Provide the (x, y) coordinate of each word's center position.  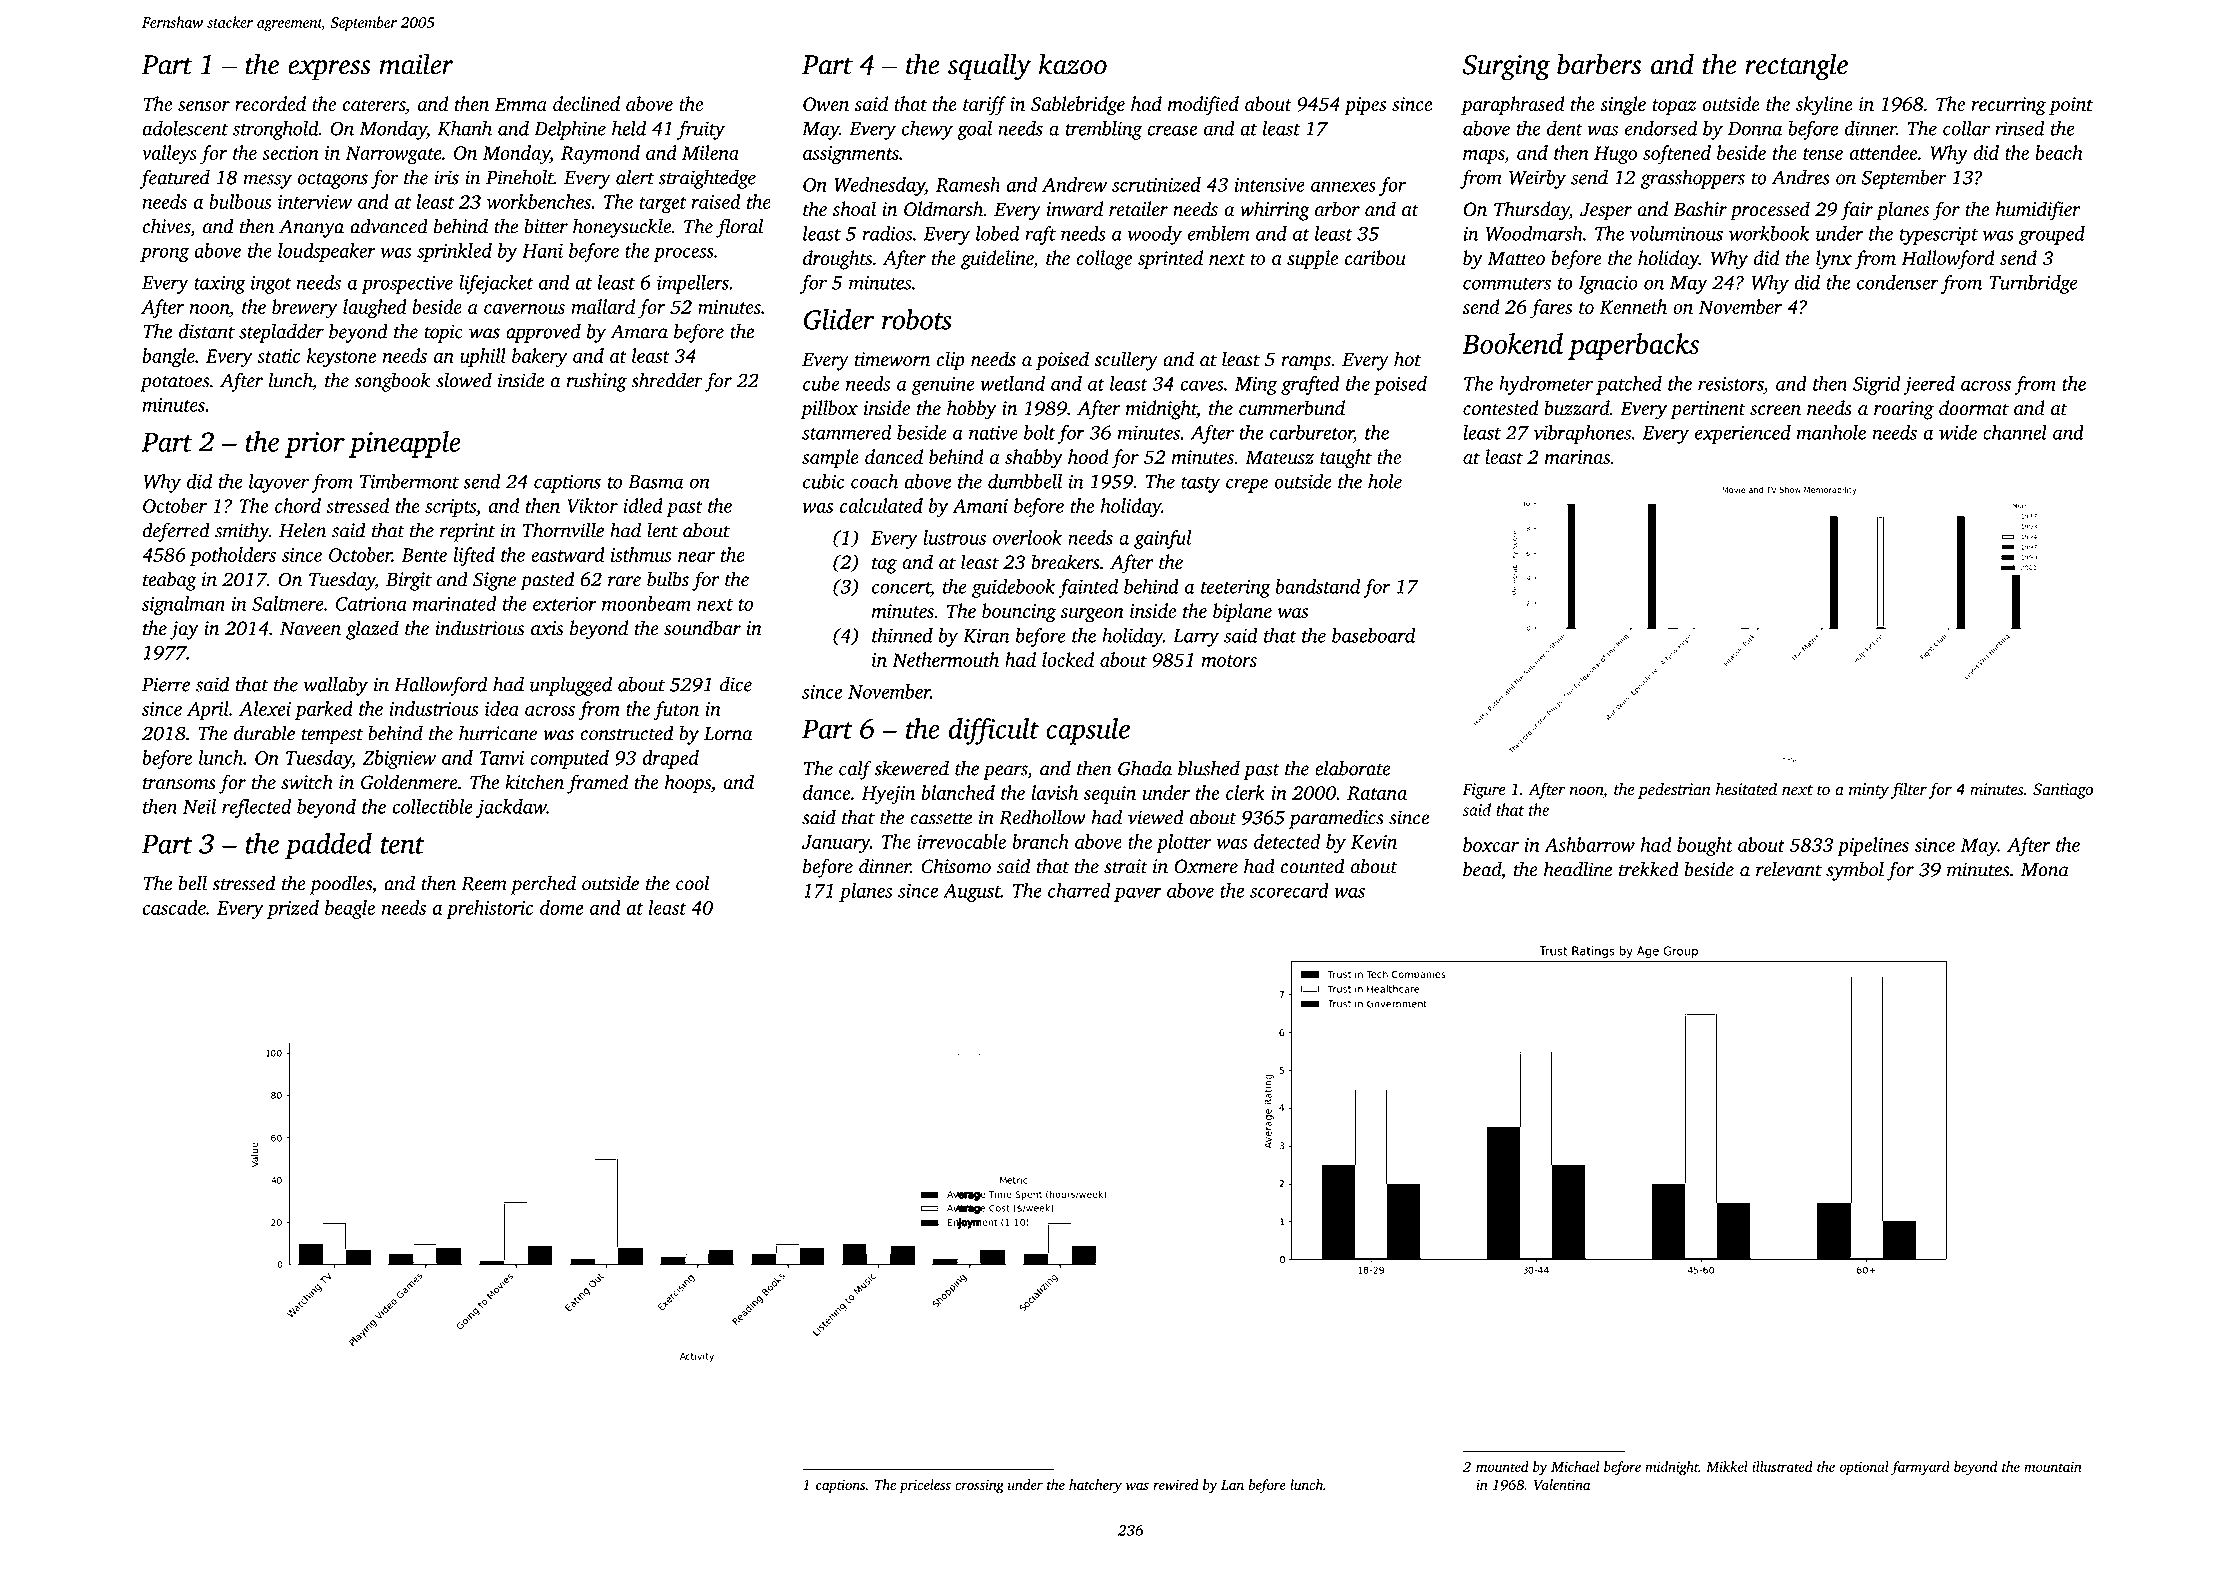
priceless (925, 1486)
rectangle (1796, 67)
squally (989, 67)
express (329, 70)
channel (2015, 432)
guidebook (1013, 588)
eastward (568, 554)
